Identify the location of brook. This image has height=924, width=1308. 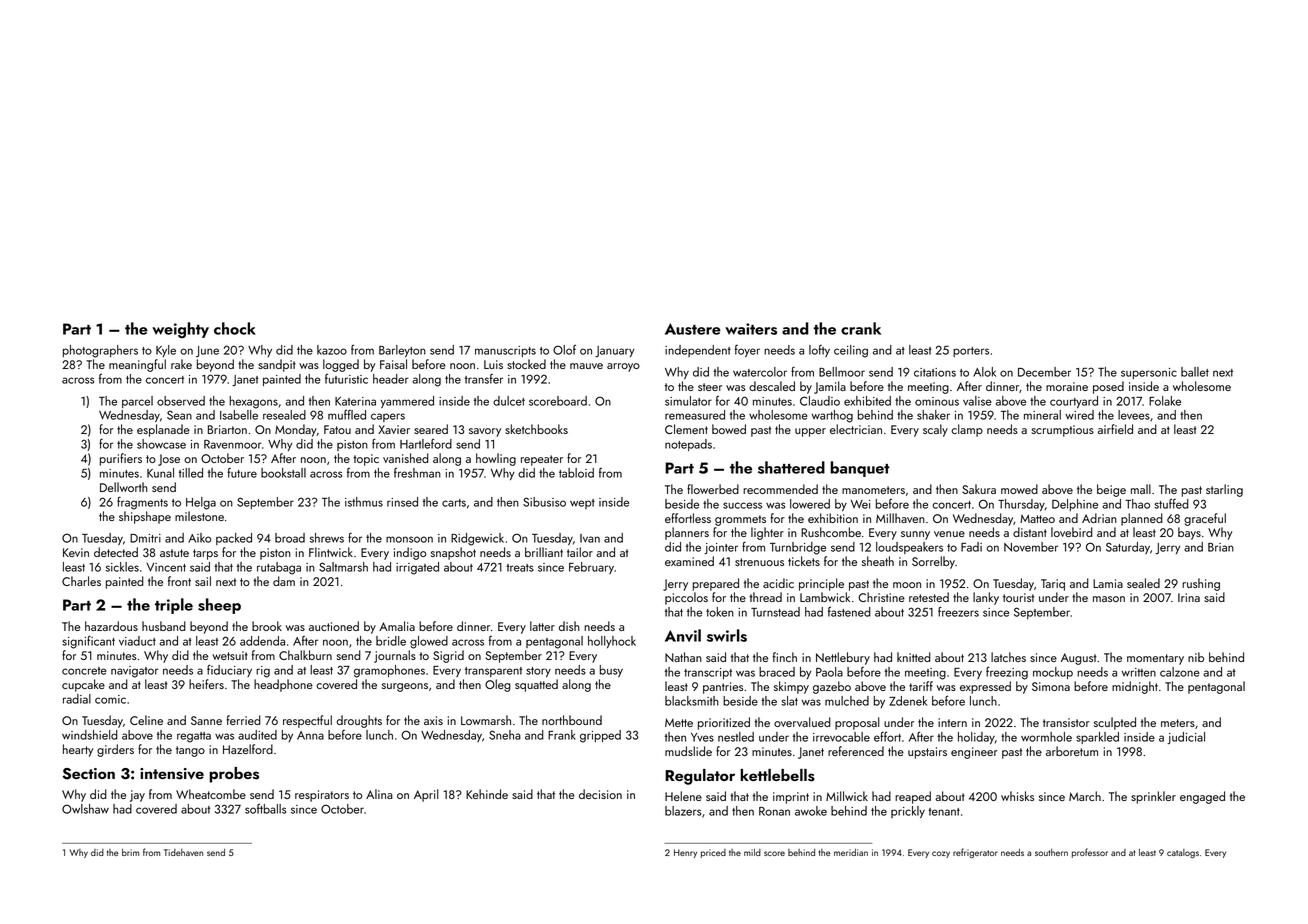
(267, 626).
